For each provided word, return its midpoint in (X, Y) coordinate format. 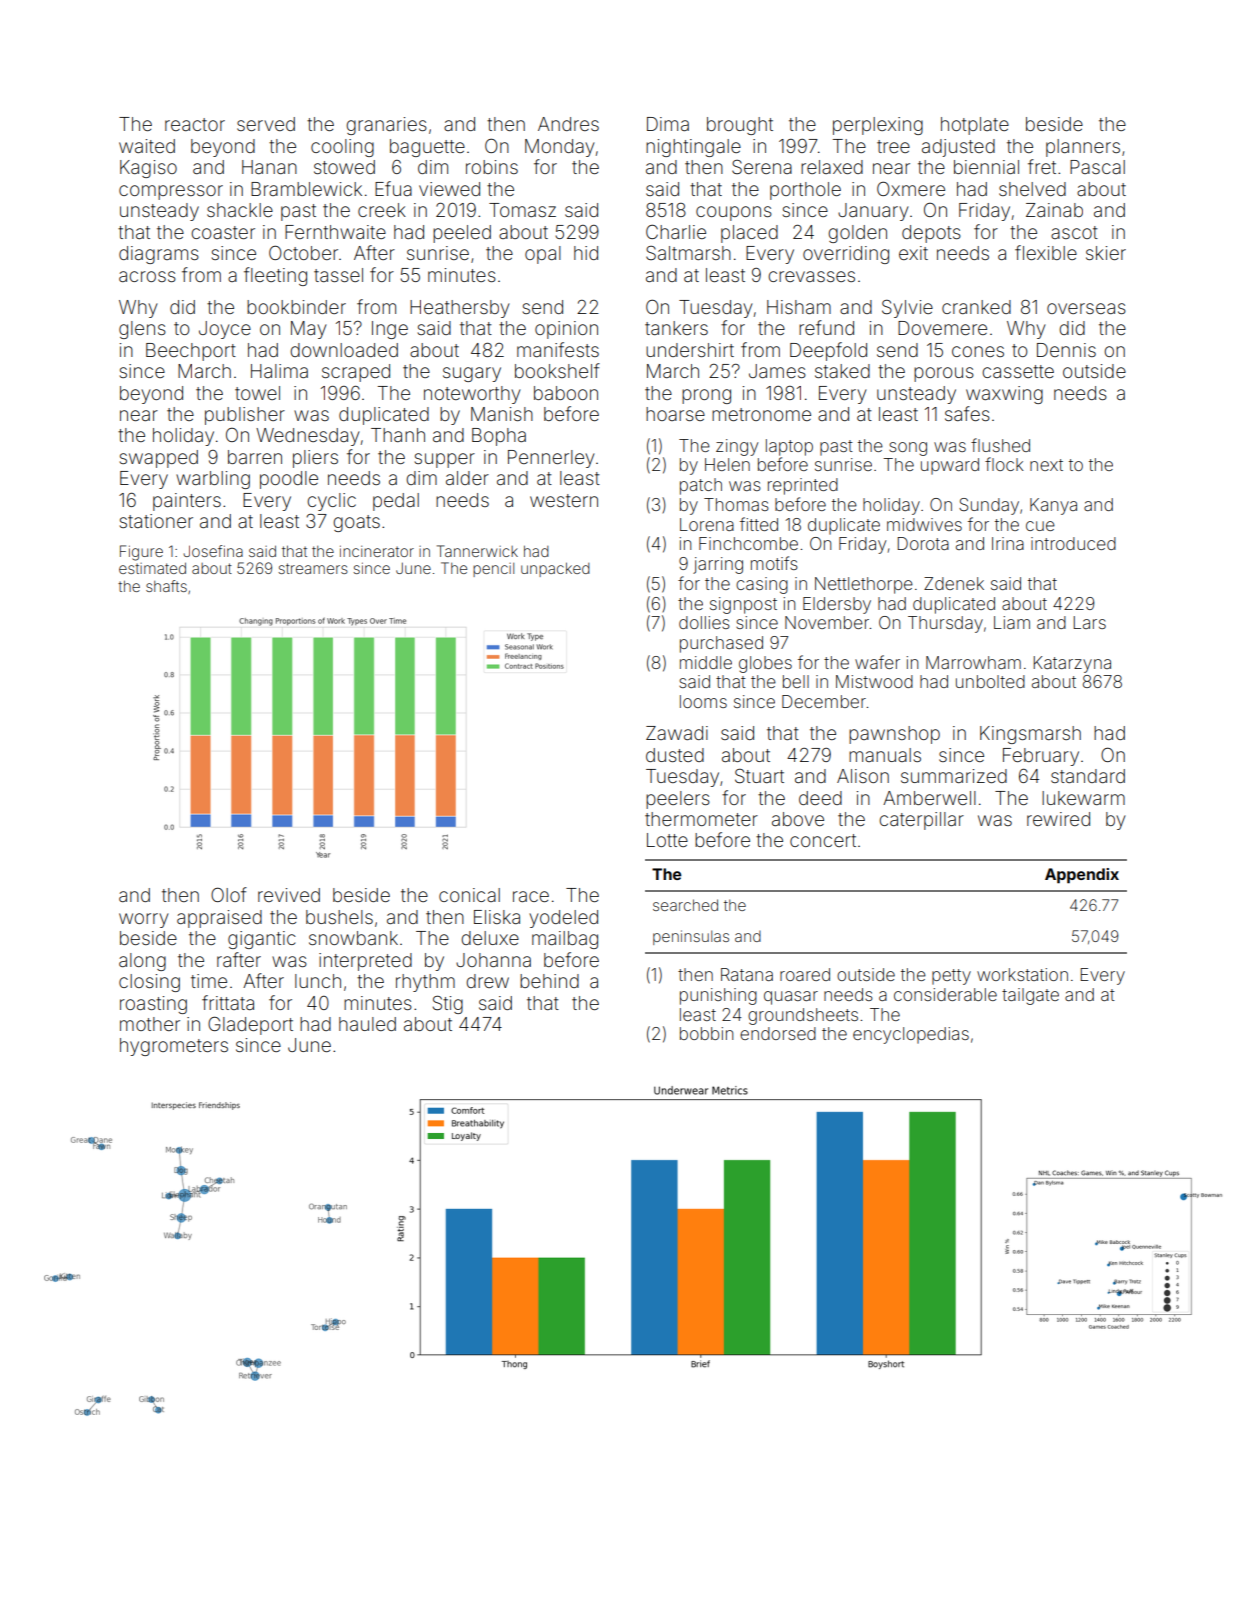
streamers (313, 568)
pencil (493, 570)
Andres (568, 124)
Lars (1090, 622)
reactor (195, 124)
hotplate (975, 126)
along (142, 962)
